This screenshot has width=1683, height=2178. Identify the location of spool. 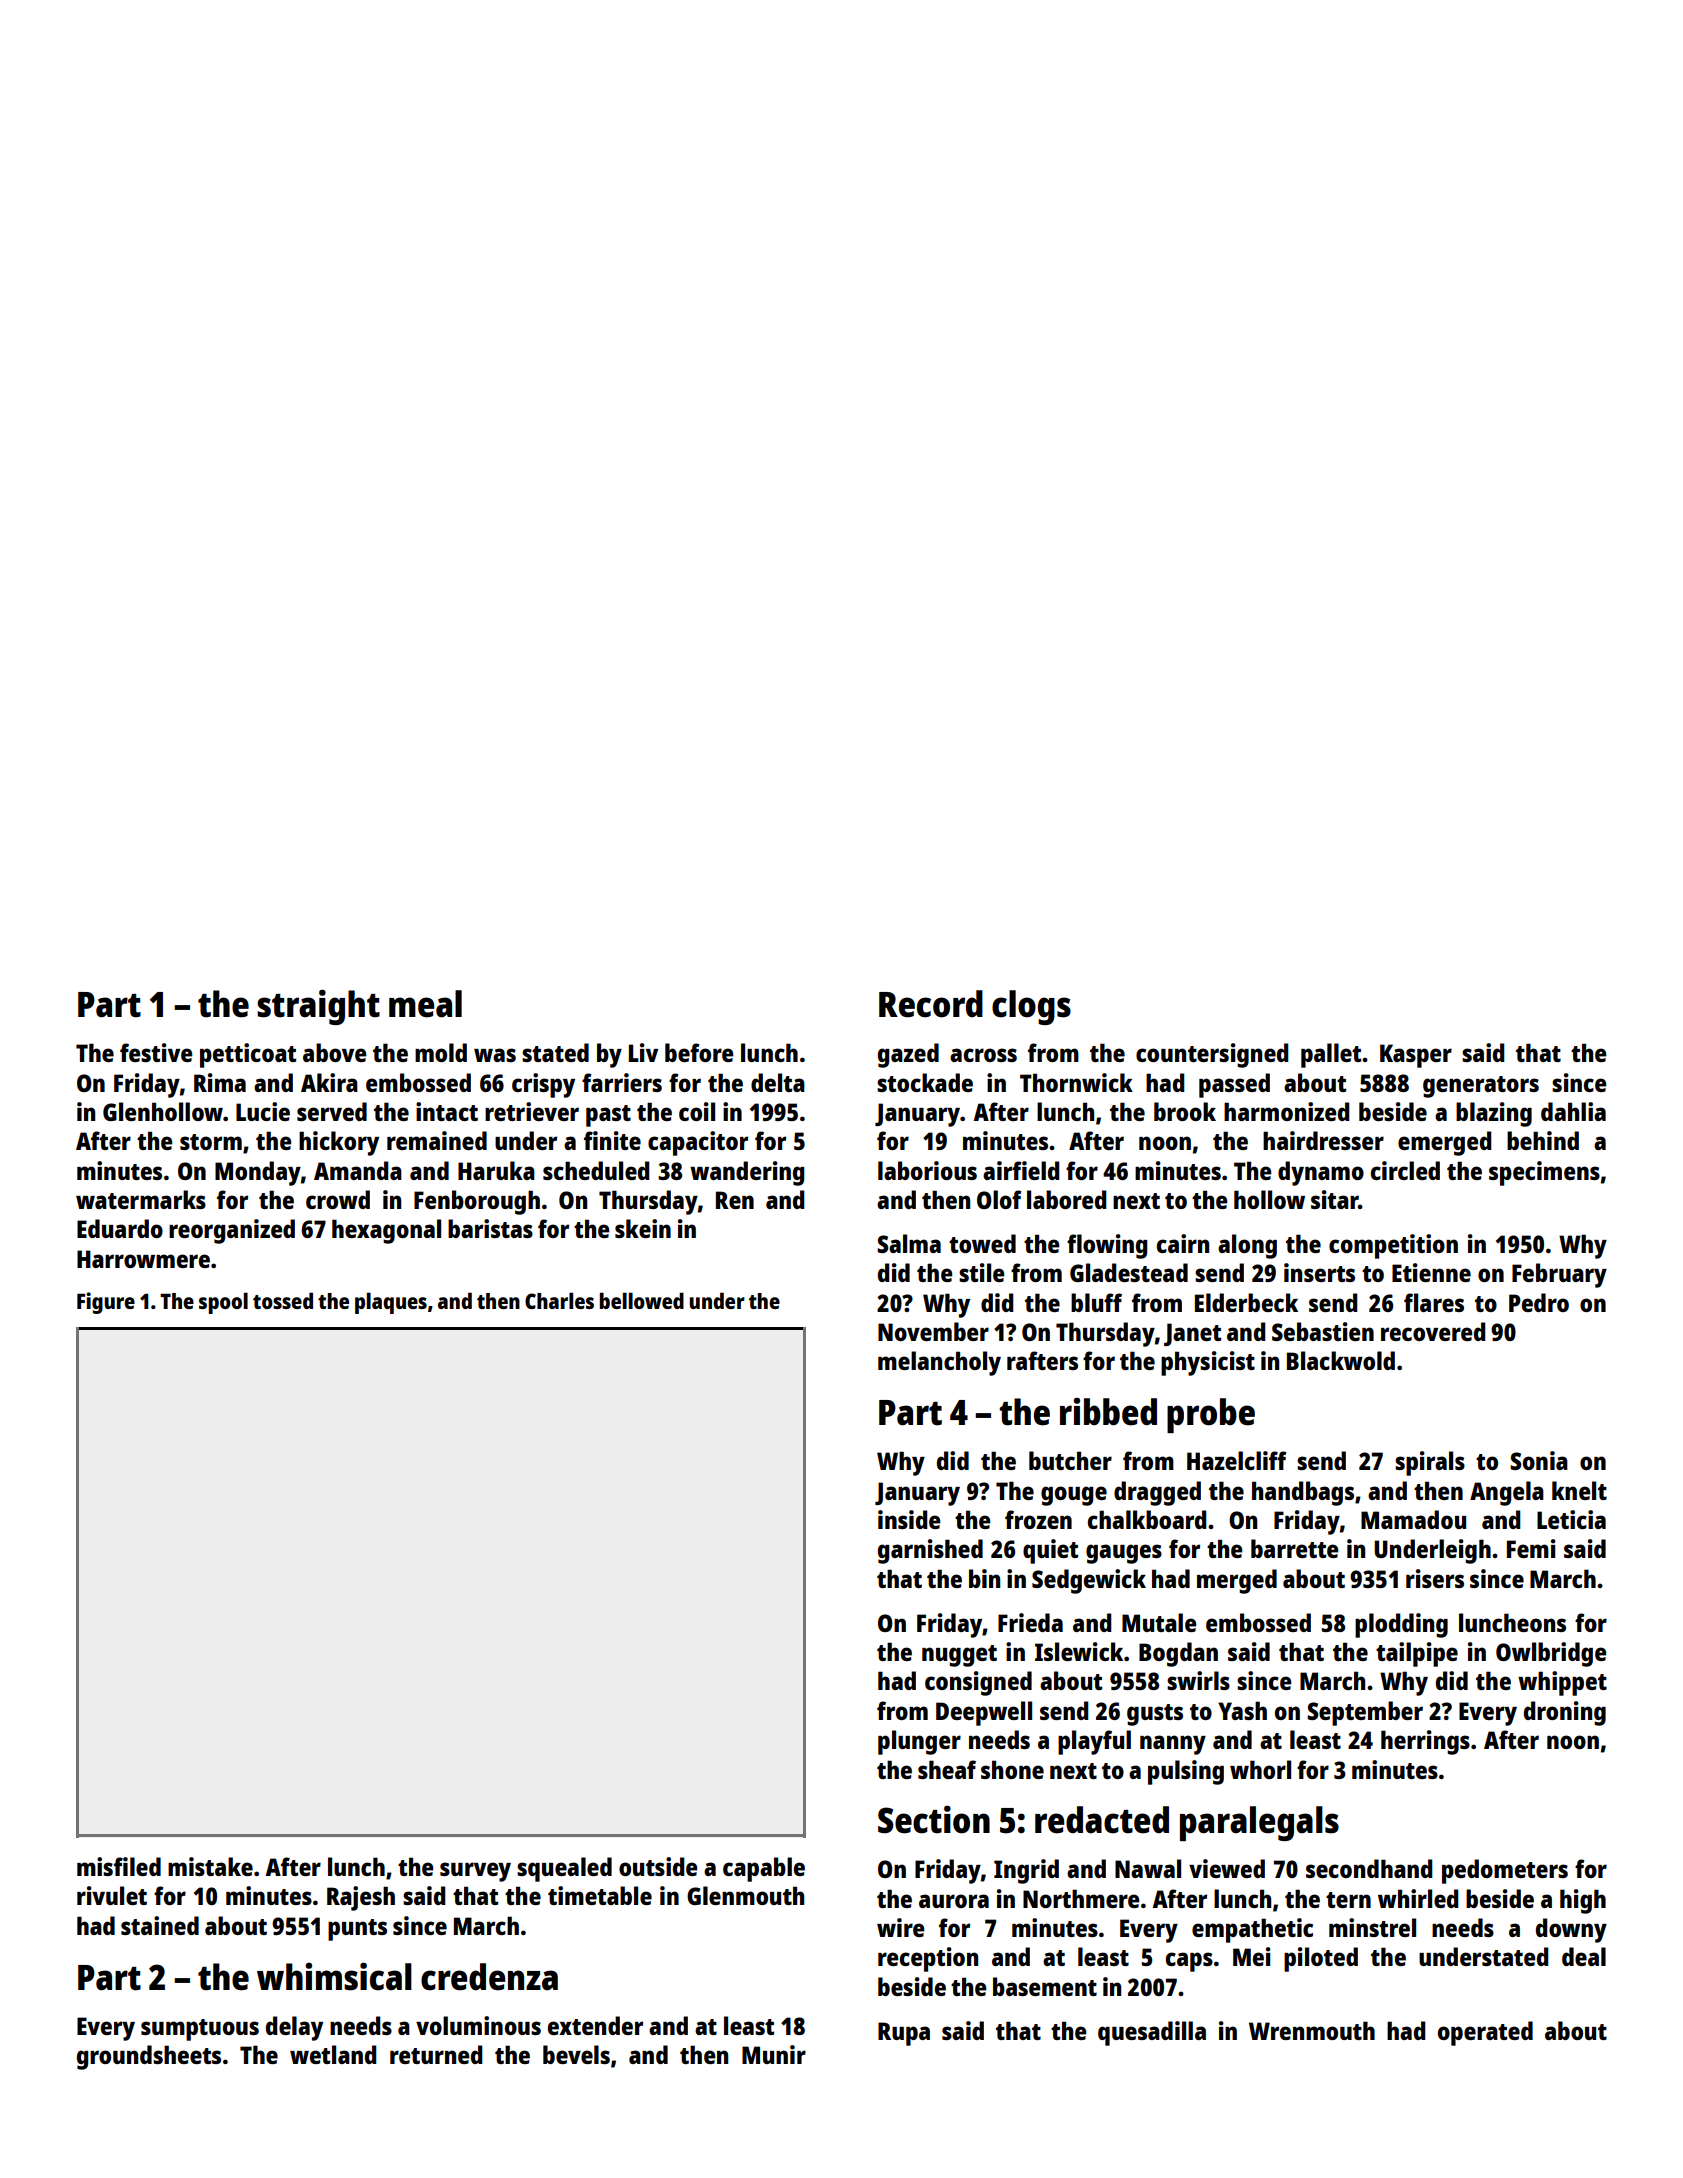
(223, 1303).
